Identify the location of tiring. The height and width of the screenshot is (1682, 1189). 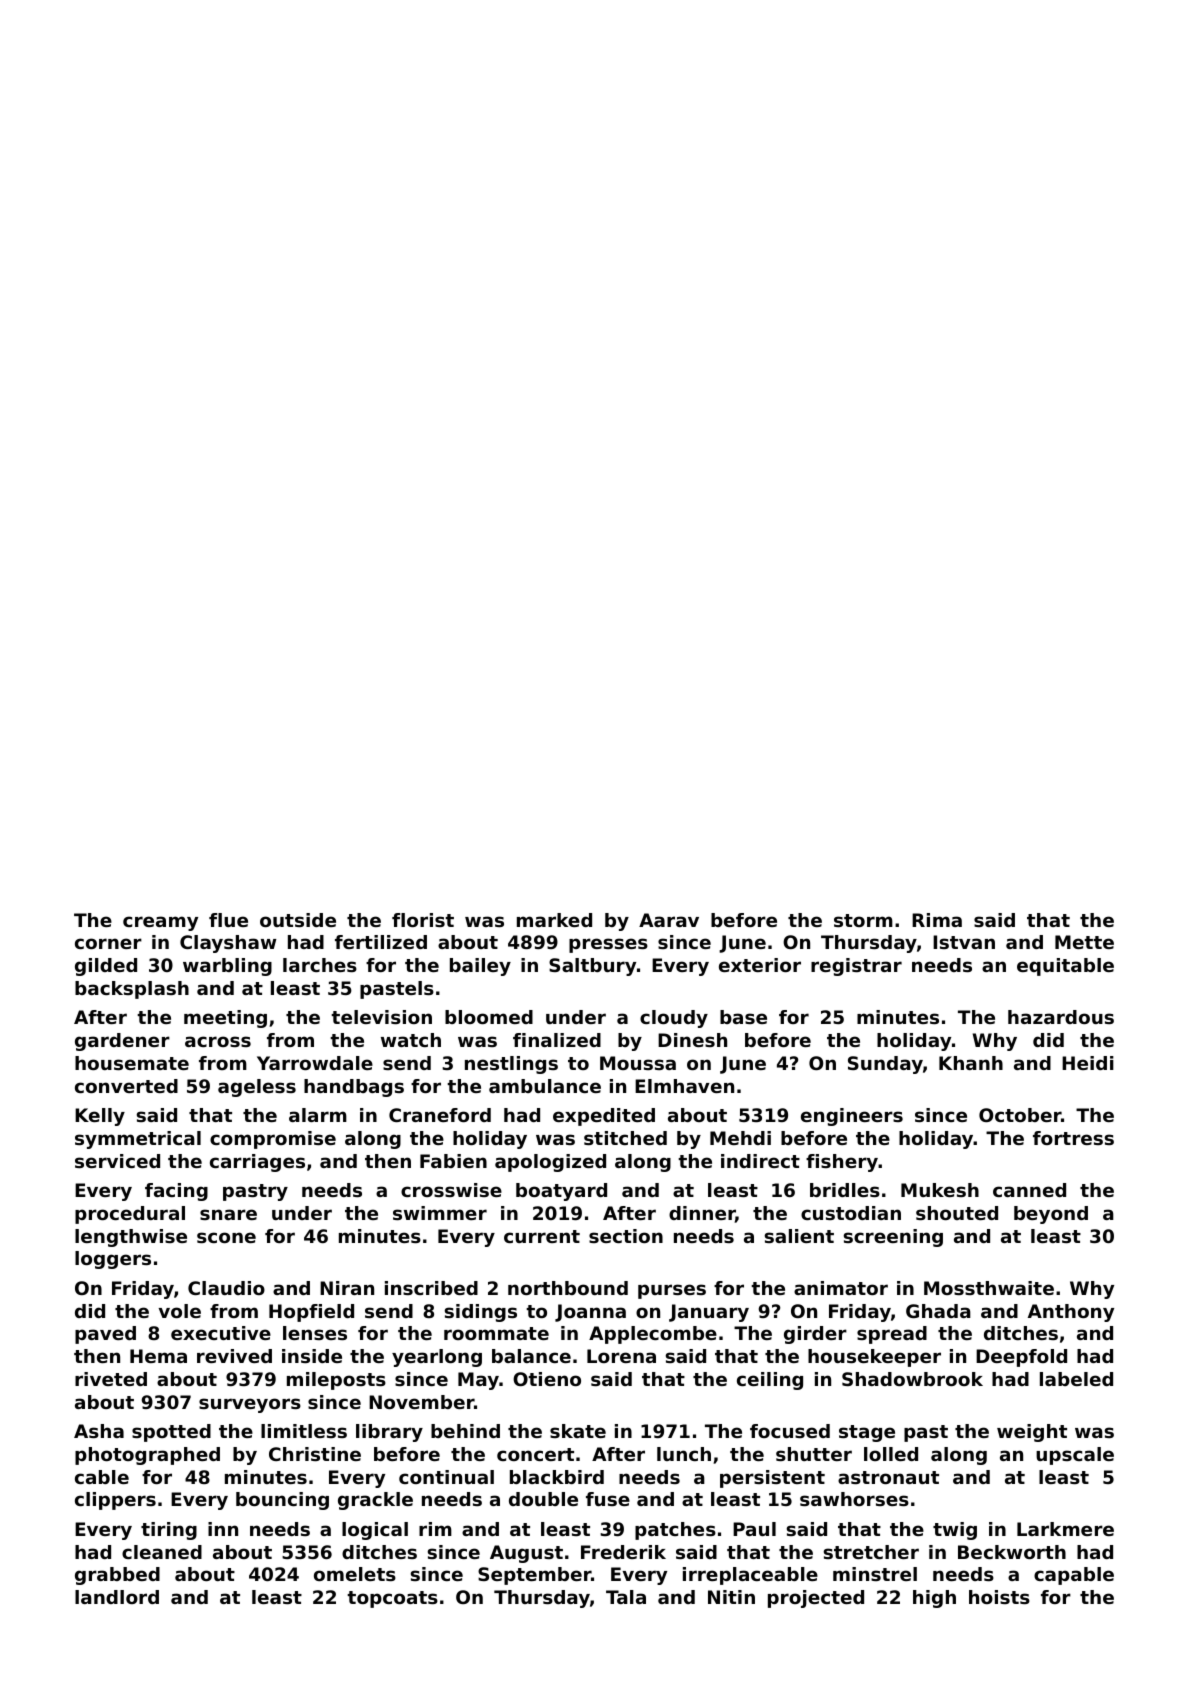
(169, 1531).
